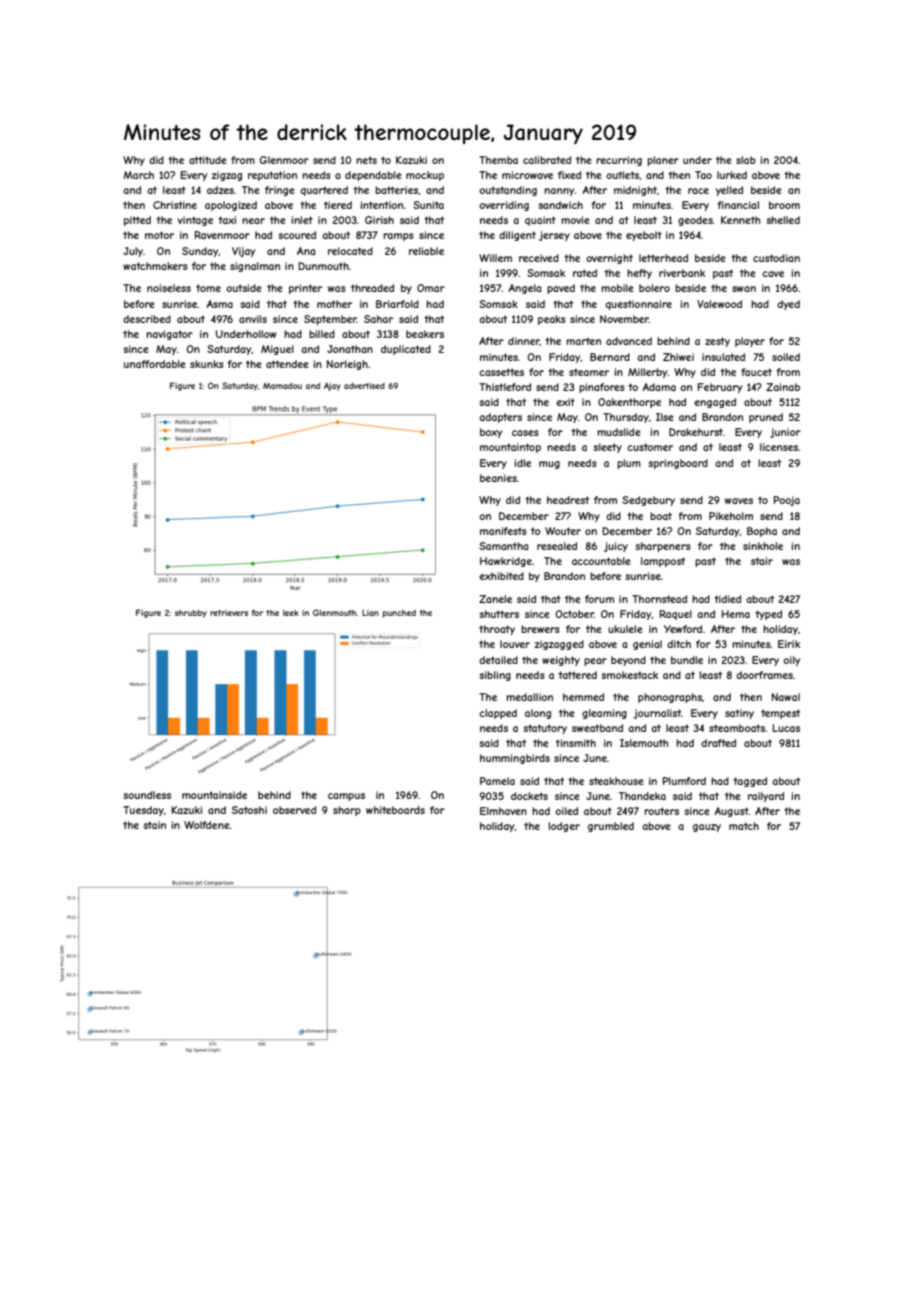 The width and height of the screenshot is (924, 1308). What do you see at coordinates (207, 825) in the screenshot?
I see `Wolfdene` at bounding box center [207, 825].
